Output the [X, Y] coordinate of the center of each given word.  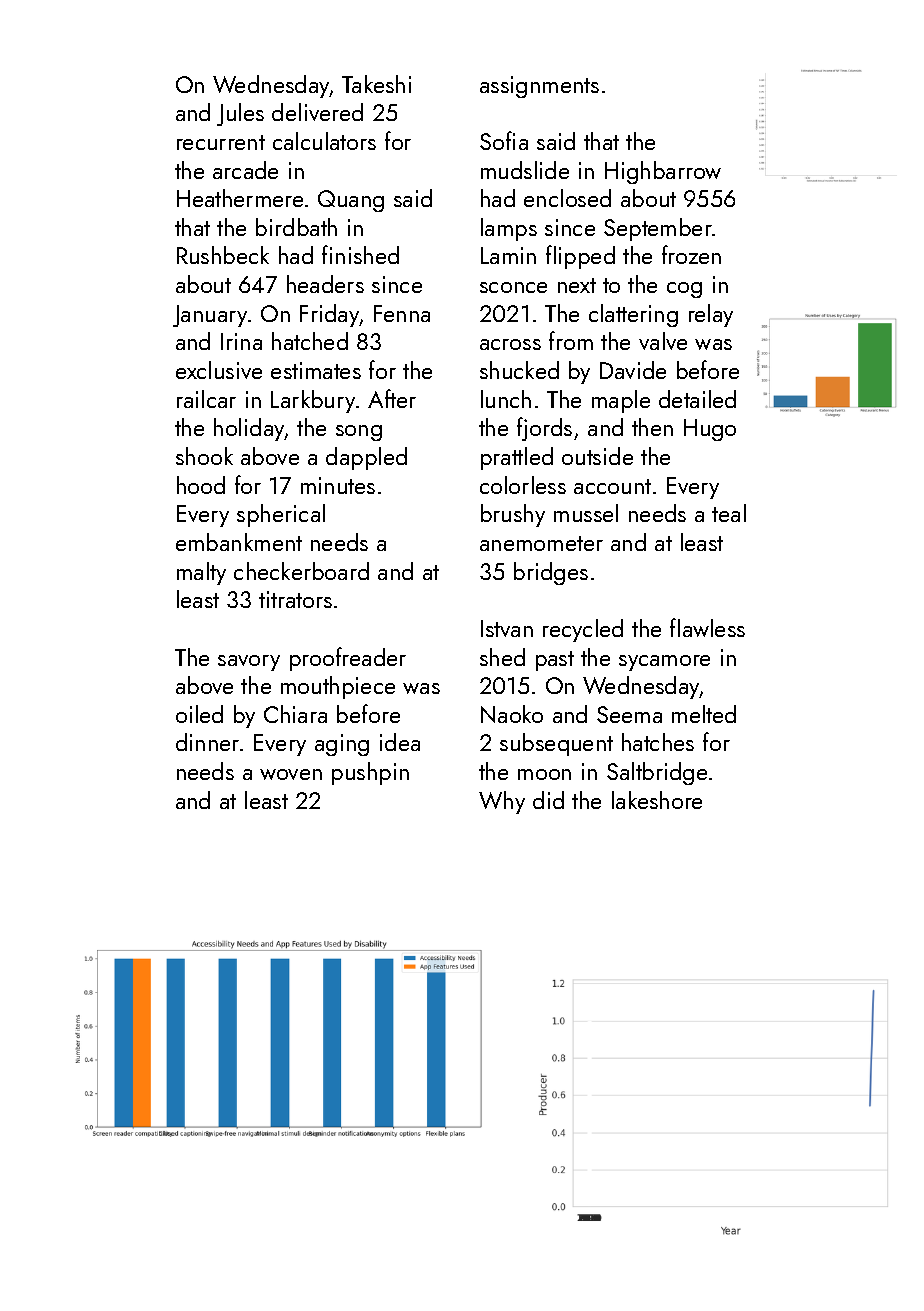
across [510, 344]
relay [711, 315]
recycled [583, 630]
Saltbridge [657, 773]
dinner [207, 742]
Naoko [512, 714]
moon [544, 774]
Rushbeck [223, 255]
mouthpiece [338, 687]
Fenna [402, 313]
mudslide [525, 170]
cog [684, 290]
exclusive [219, 370]
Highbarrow [663, 172]
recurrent [221, 142]
